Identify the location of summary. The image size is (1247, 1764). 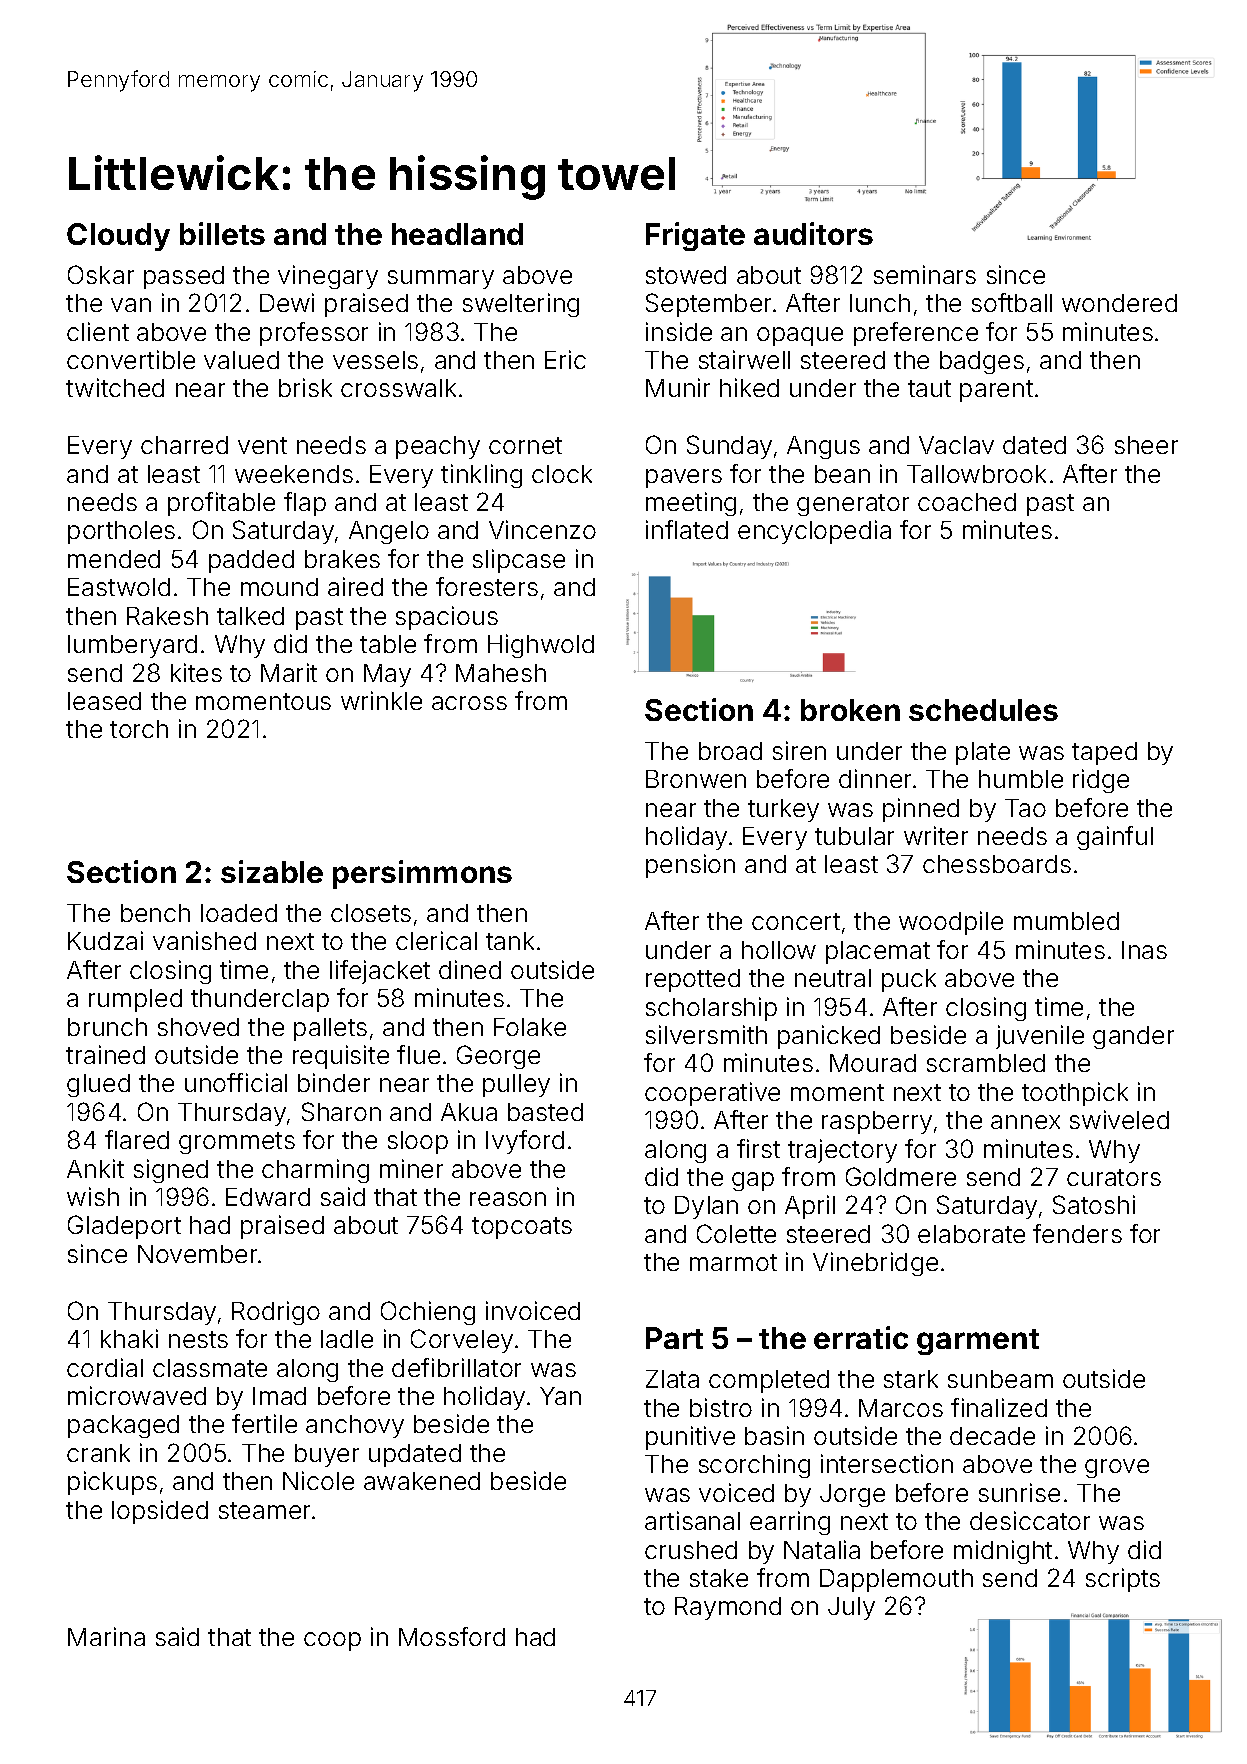
(441, 279).
